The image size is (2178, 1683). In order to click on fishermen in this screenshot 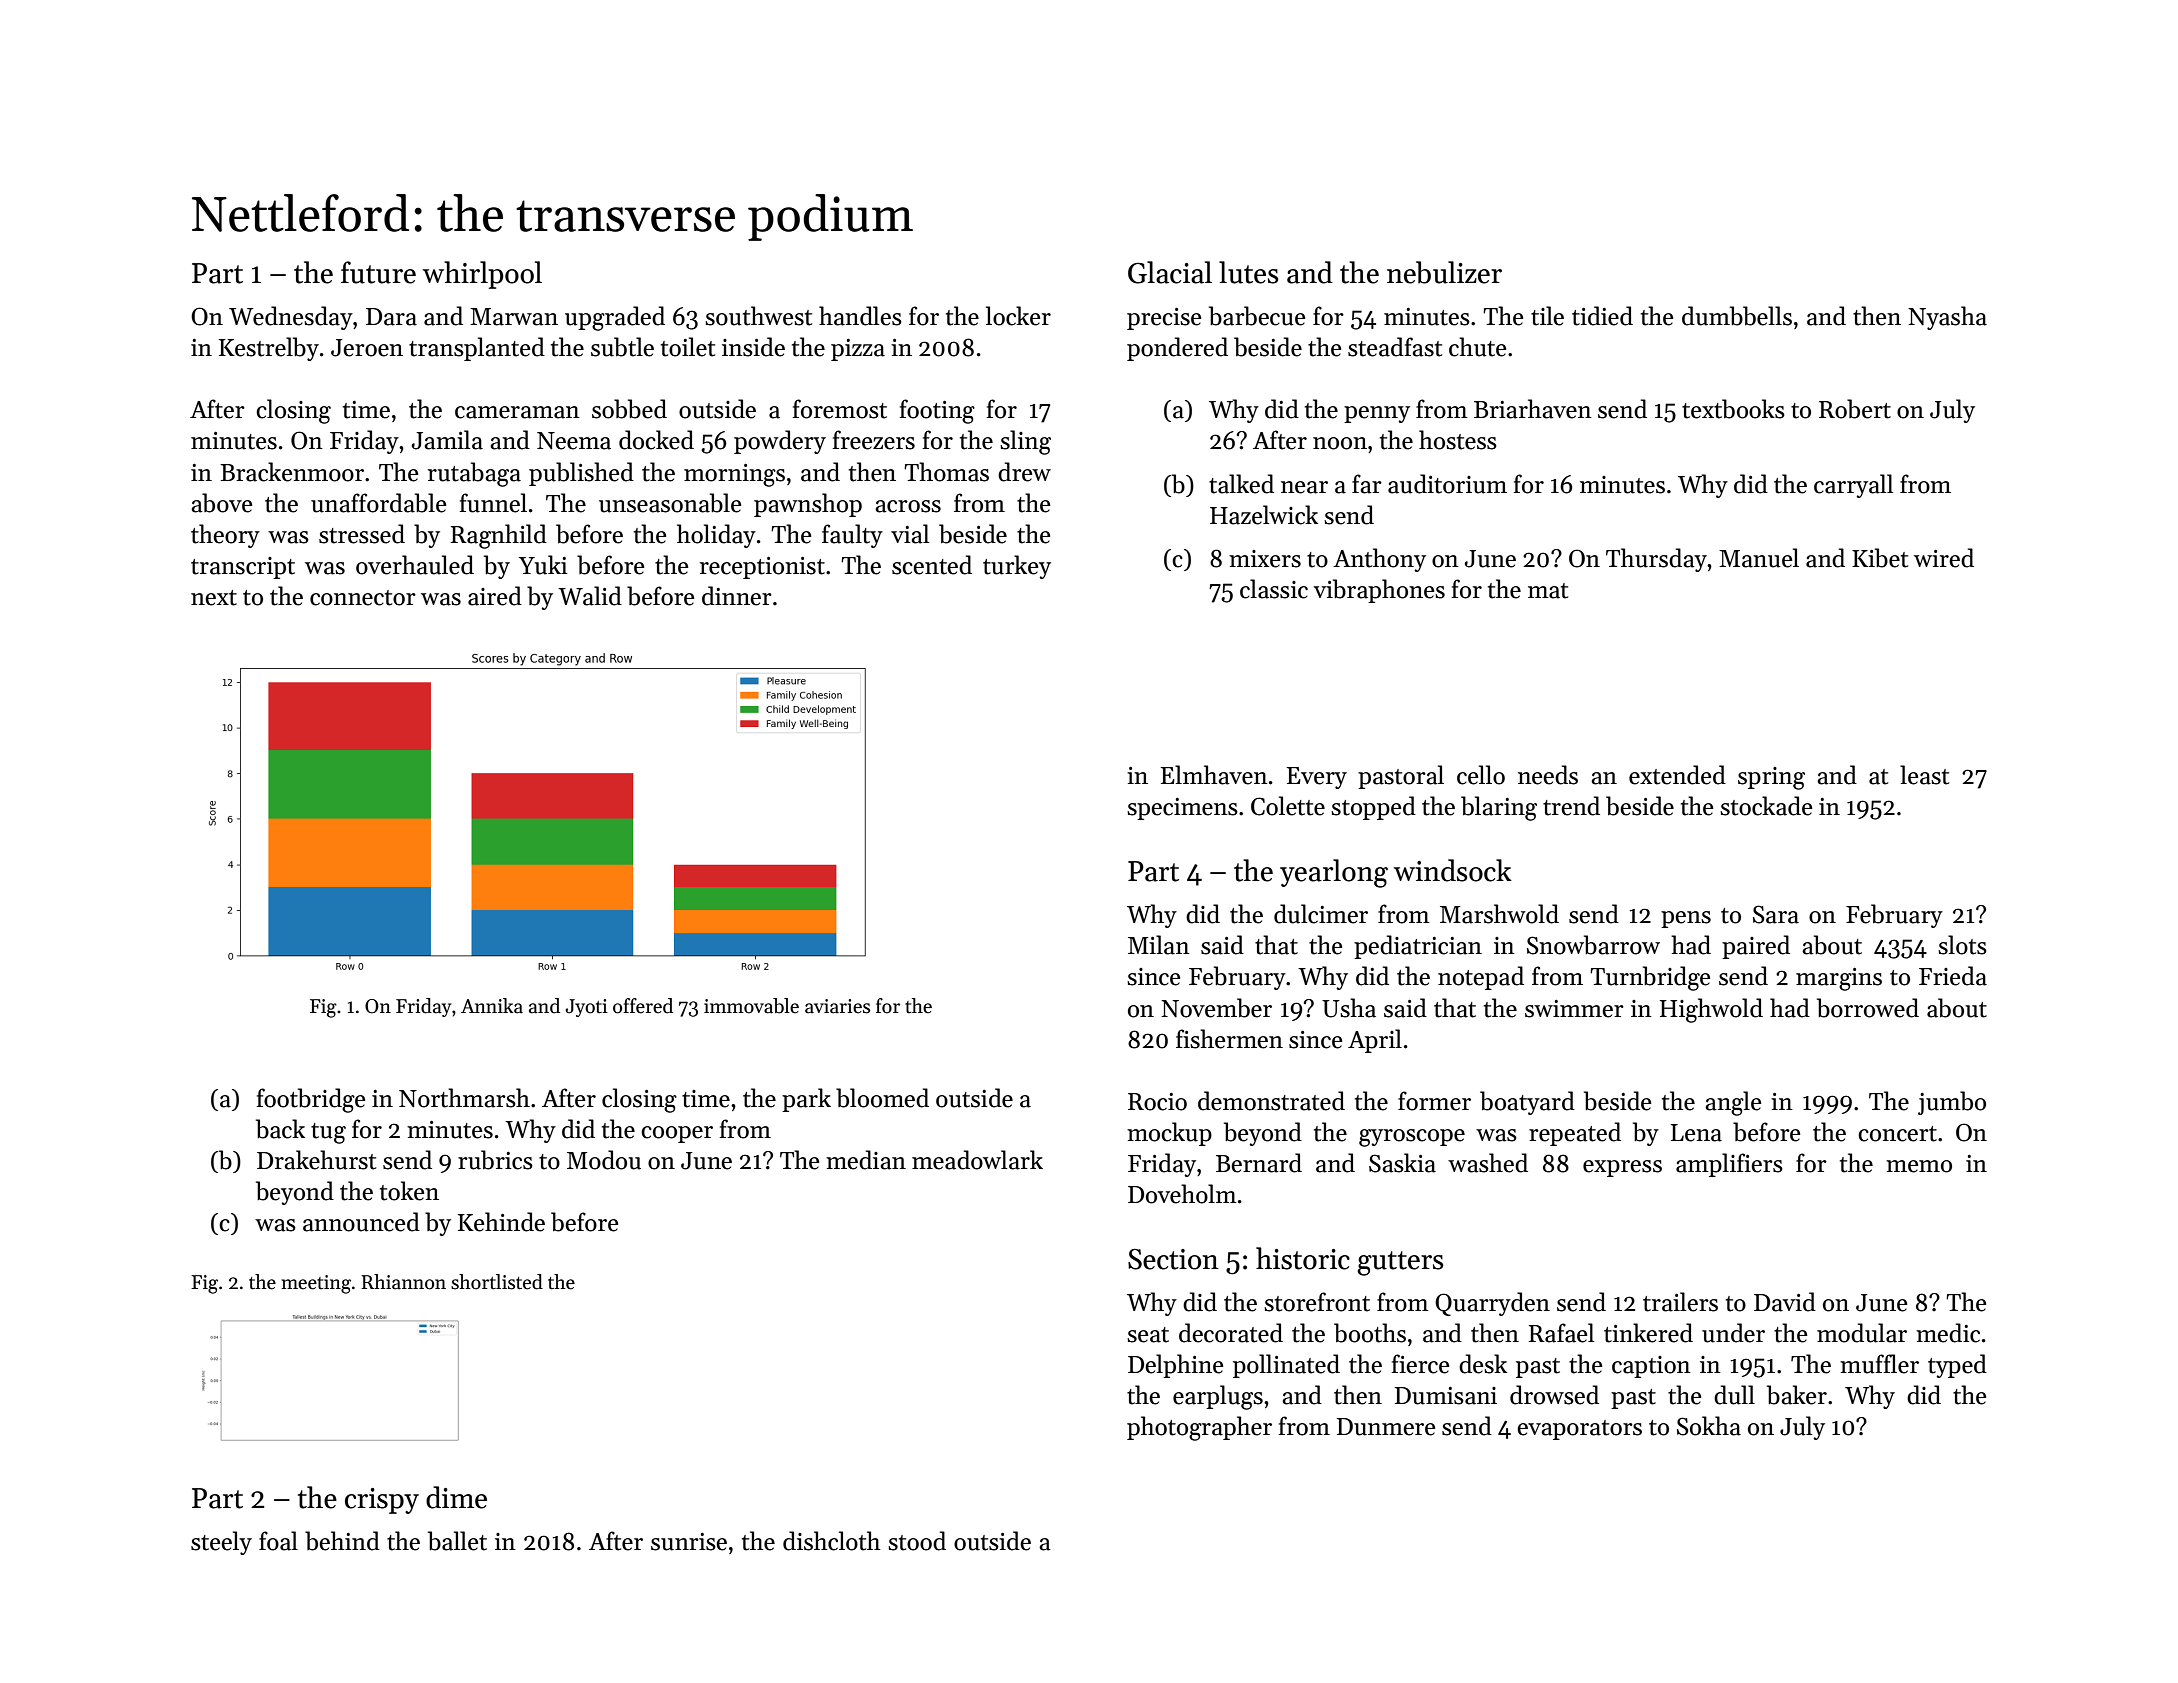, I will do `click(1229, 1039)`.
